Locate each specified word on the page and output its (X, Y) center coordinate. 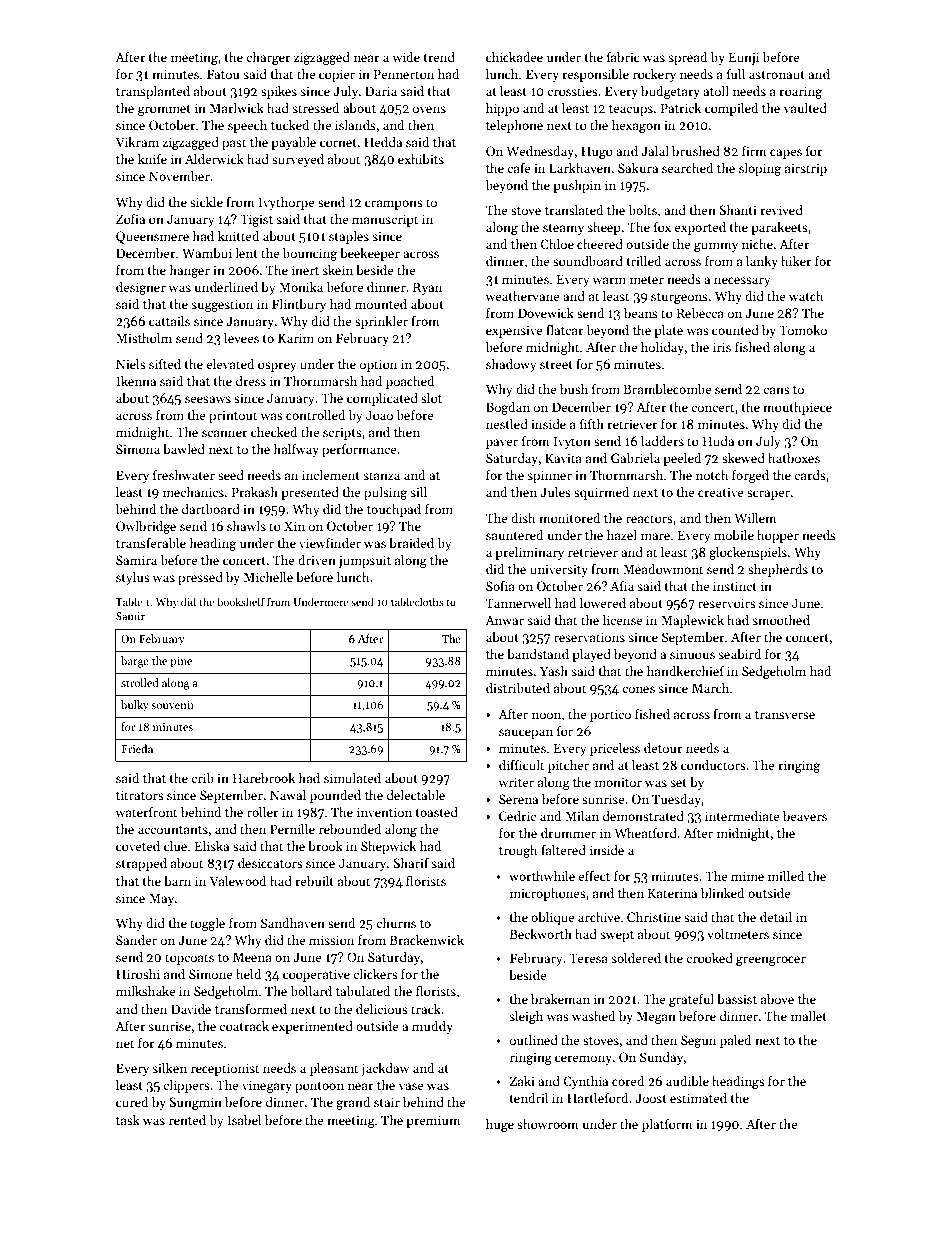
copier (337, 75)
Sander (136, 940)
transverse (785, 715)
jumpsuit (365, 561)
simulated (352, 778)
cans (776, 390)
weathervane (522, 296)
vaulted (805, 108)
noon (546, 715)
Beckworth (541, 934)
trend (439, 57)
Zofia (130, 219)
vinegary (267, 1086)
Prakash (255, 492)
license (622, 620)
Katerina (672, 893)
